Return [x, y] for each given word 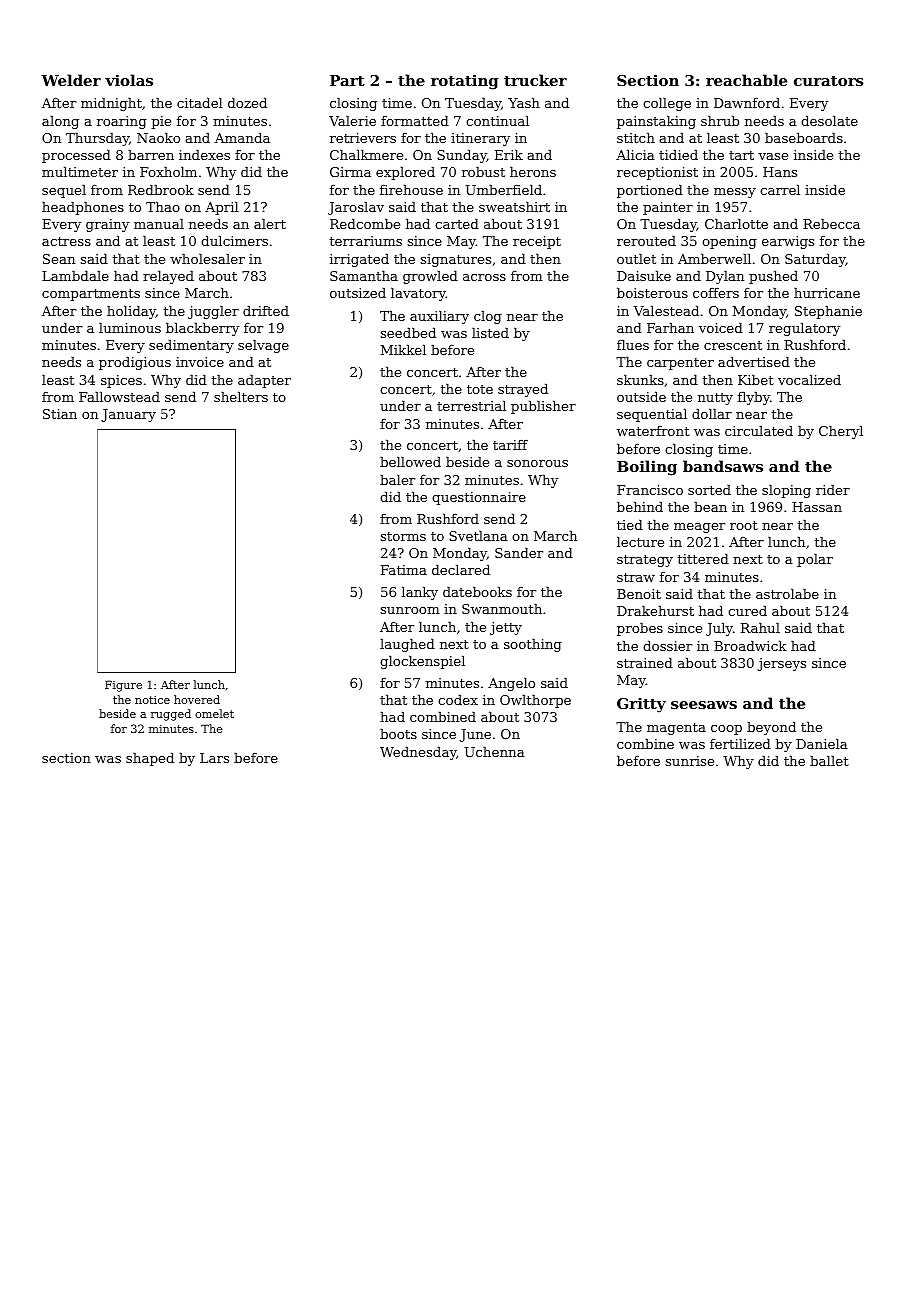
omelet [214, 713]
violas [129, 80]
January [128, 415]
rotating [465, 82]
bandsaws [723, 466]
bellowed [410, 461]
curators [829, 81]
